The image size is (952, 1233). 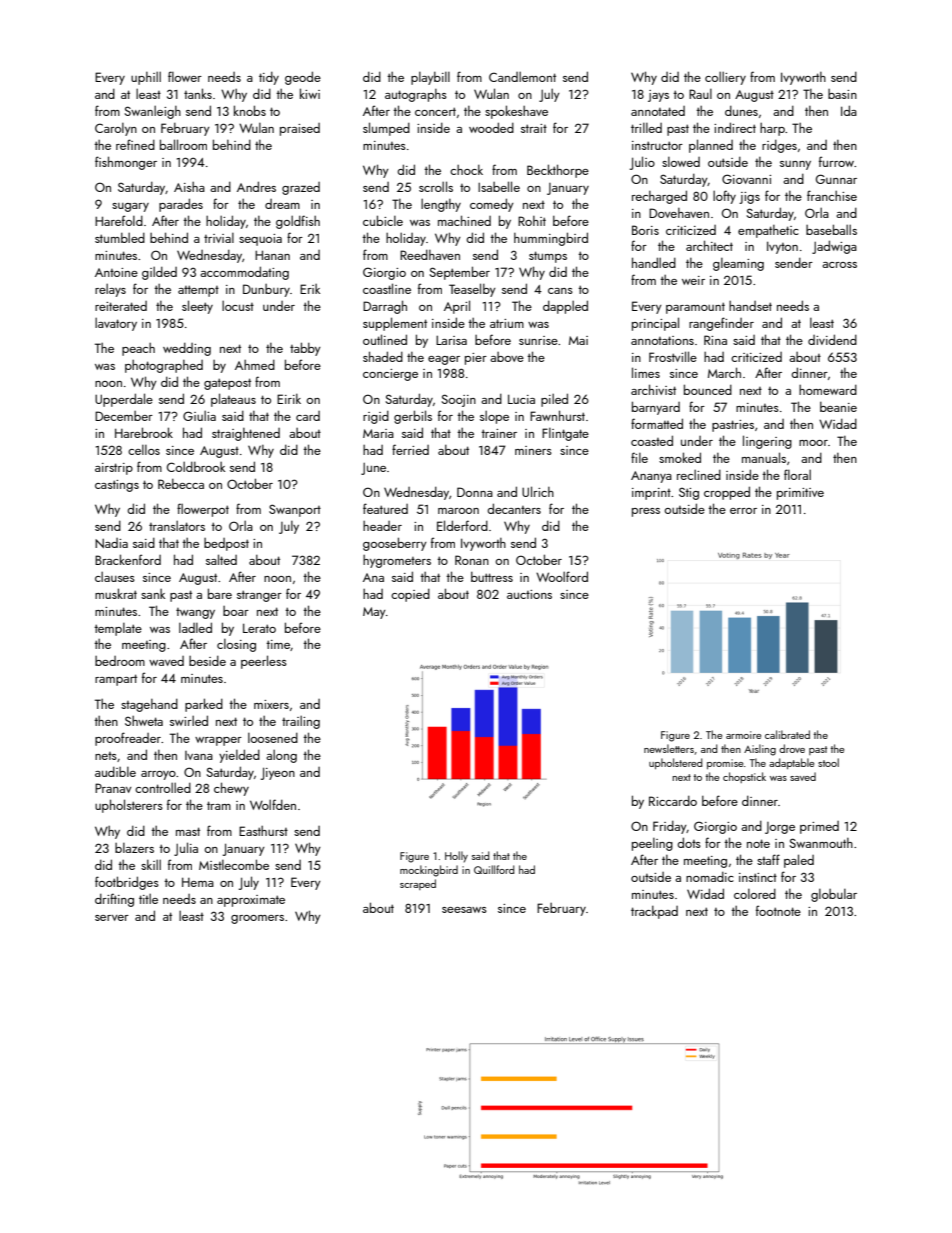 What do you see at coordinates (464, 910) in the screenshot?
I see `seesaws` at bounding box center [464, 910].
